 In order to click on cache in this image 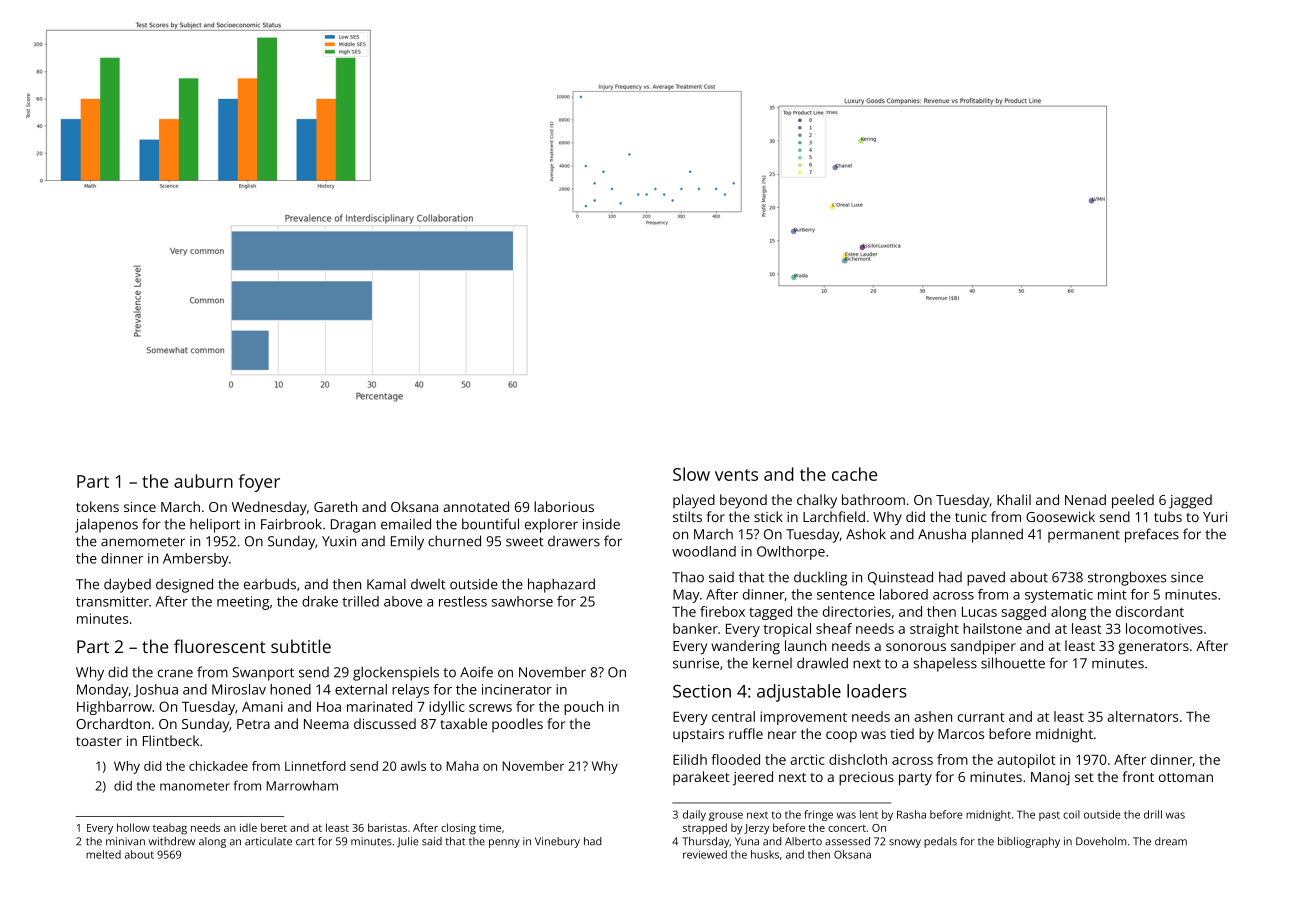, I will do `click(854, 474)`.
